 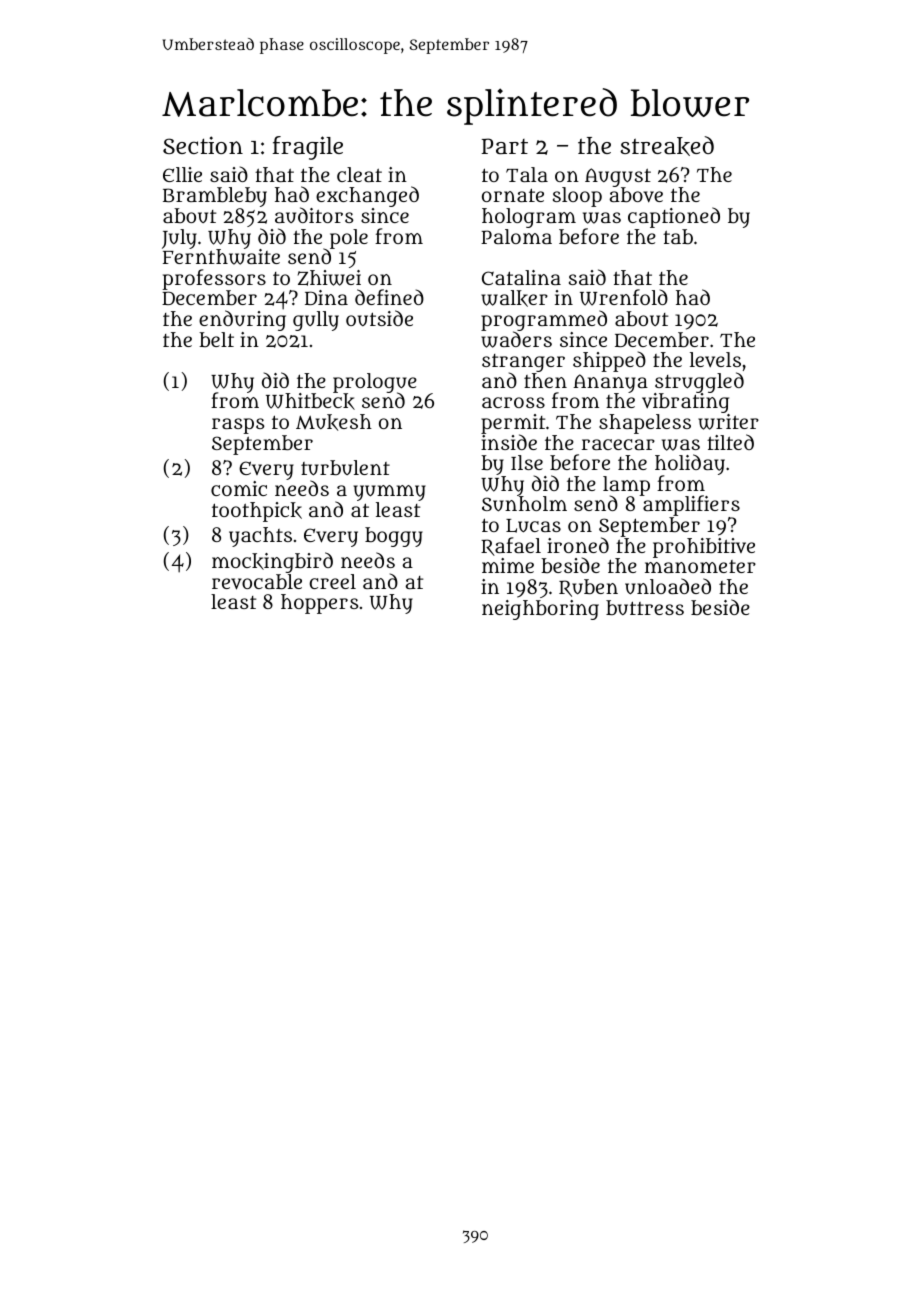 I want to click on Fernthwaite, so click(x=221, y=257).
